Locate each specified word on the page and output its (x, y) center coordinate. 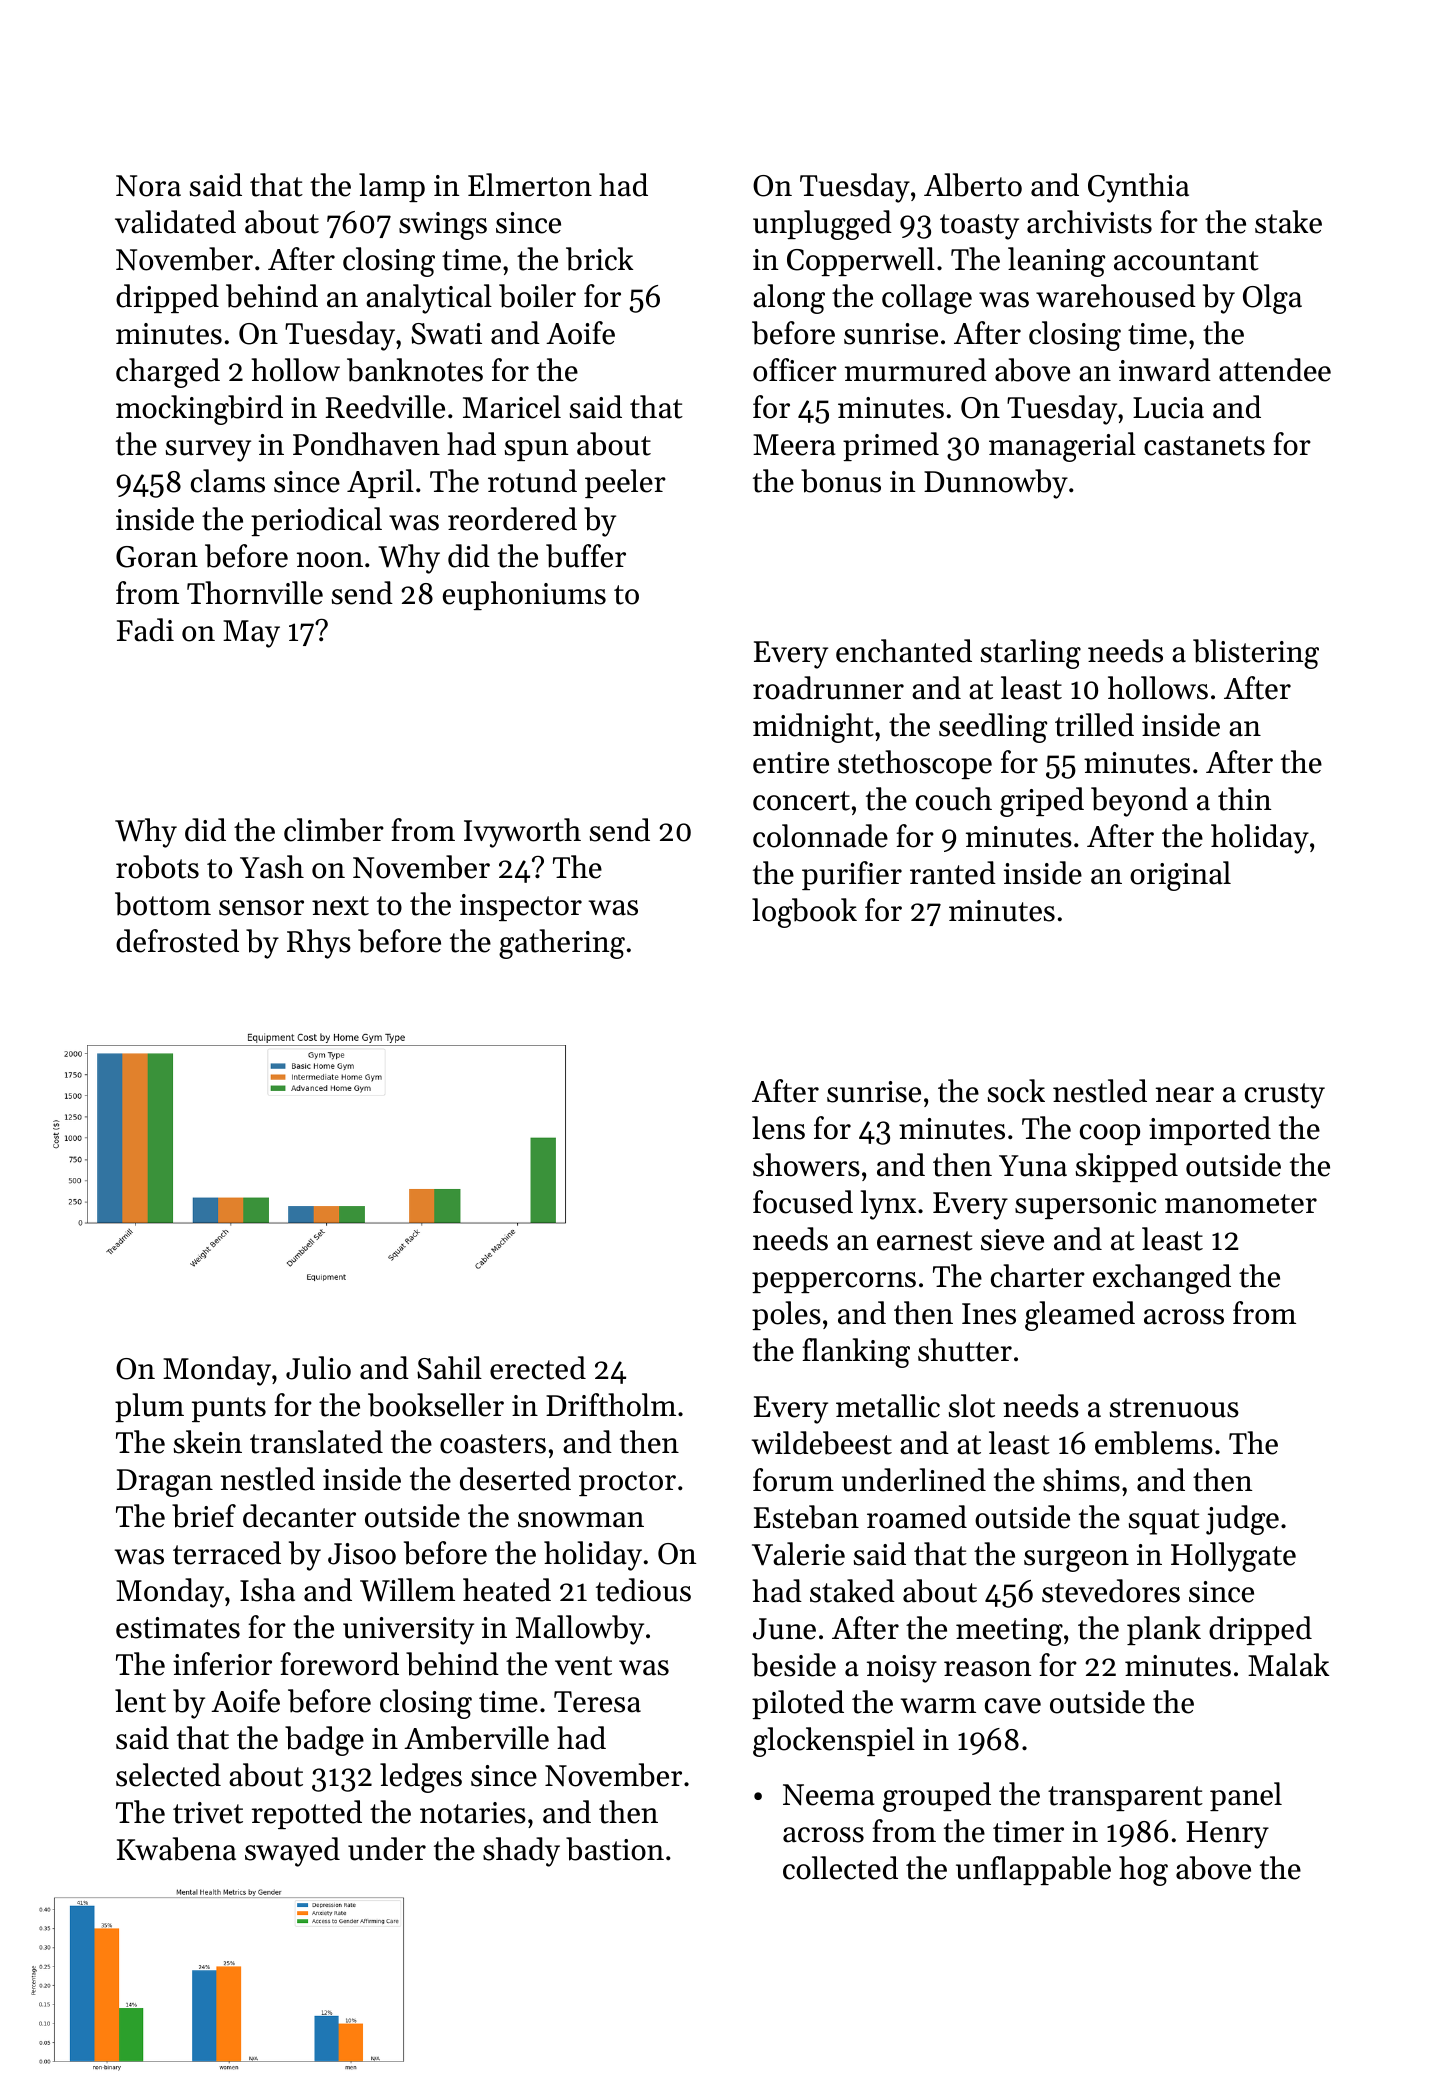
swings (443, 226)
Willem (407, 1590)
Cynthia (1138, 188)
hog (1143, 1871)
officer (795, 370)
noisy (902, 1669)
